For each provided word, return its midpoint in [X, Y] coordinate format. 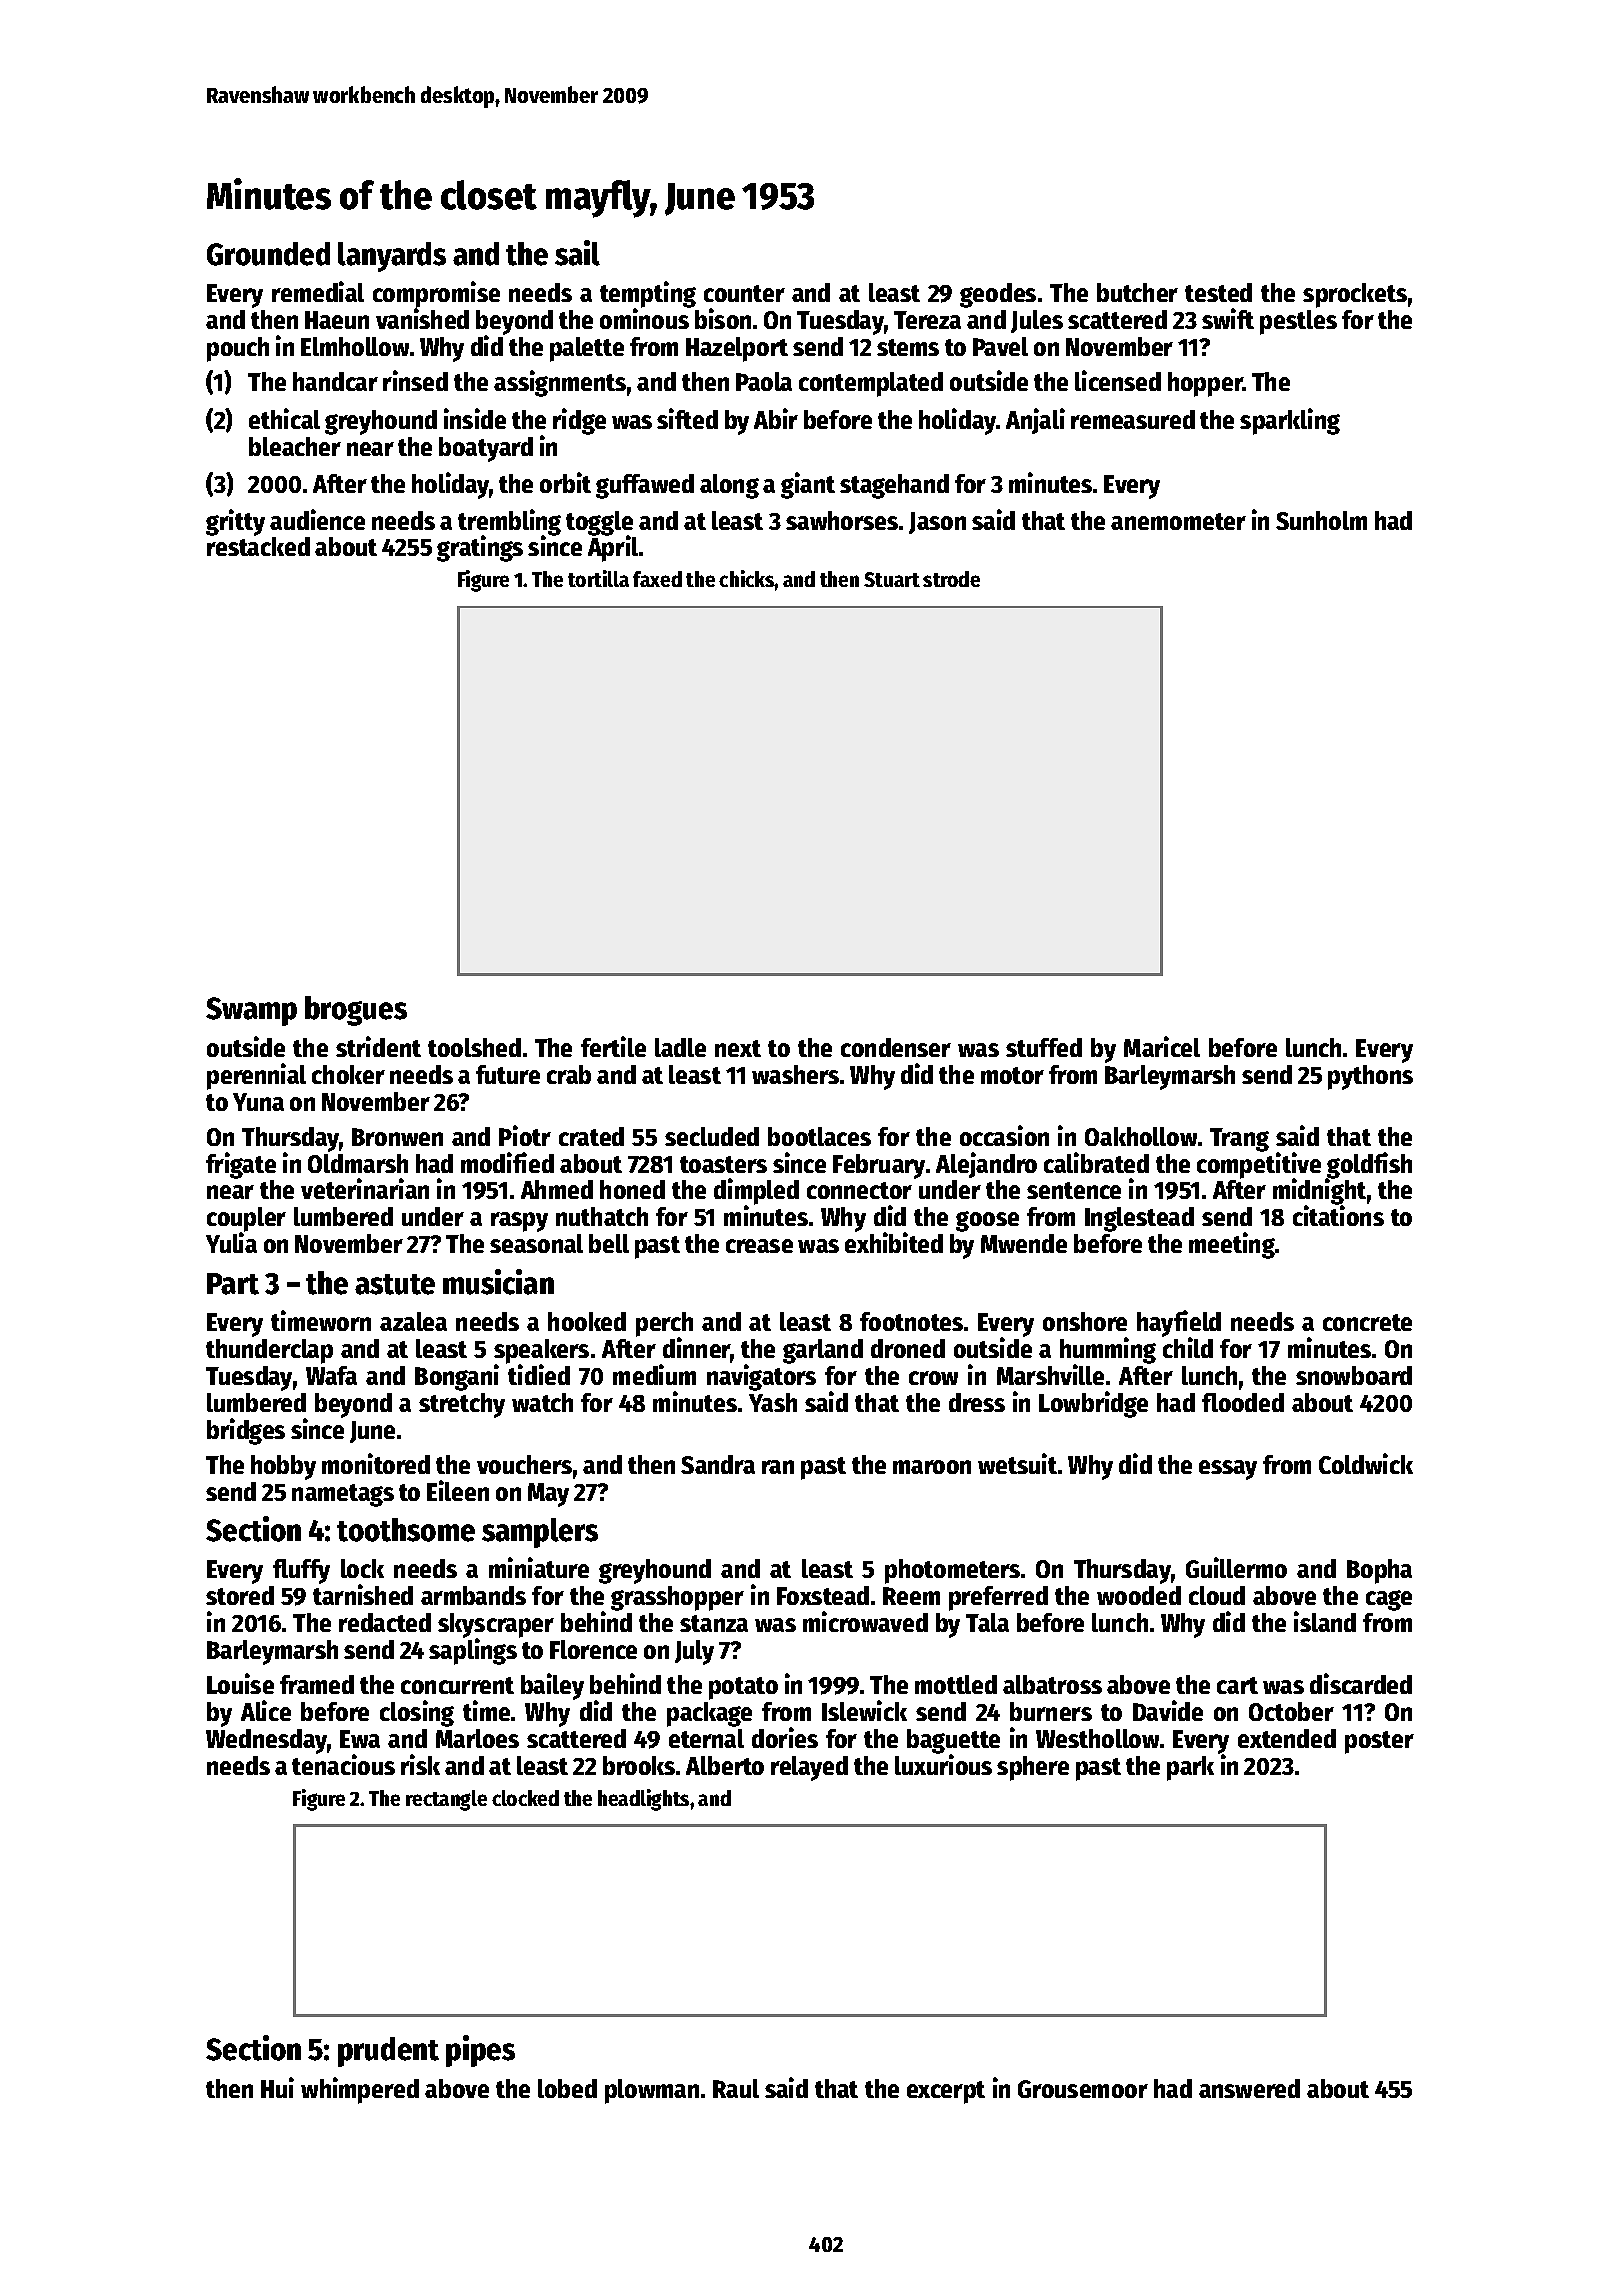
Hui [277, 2087]
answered [1249, 2088]
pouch [238, 349]
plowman [652, 2091]
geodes [998, 295]
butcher [1137, 292]
